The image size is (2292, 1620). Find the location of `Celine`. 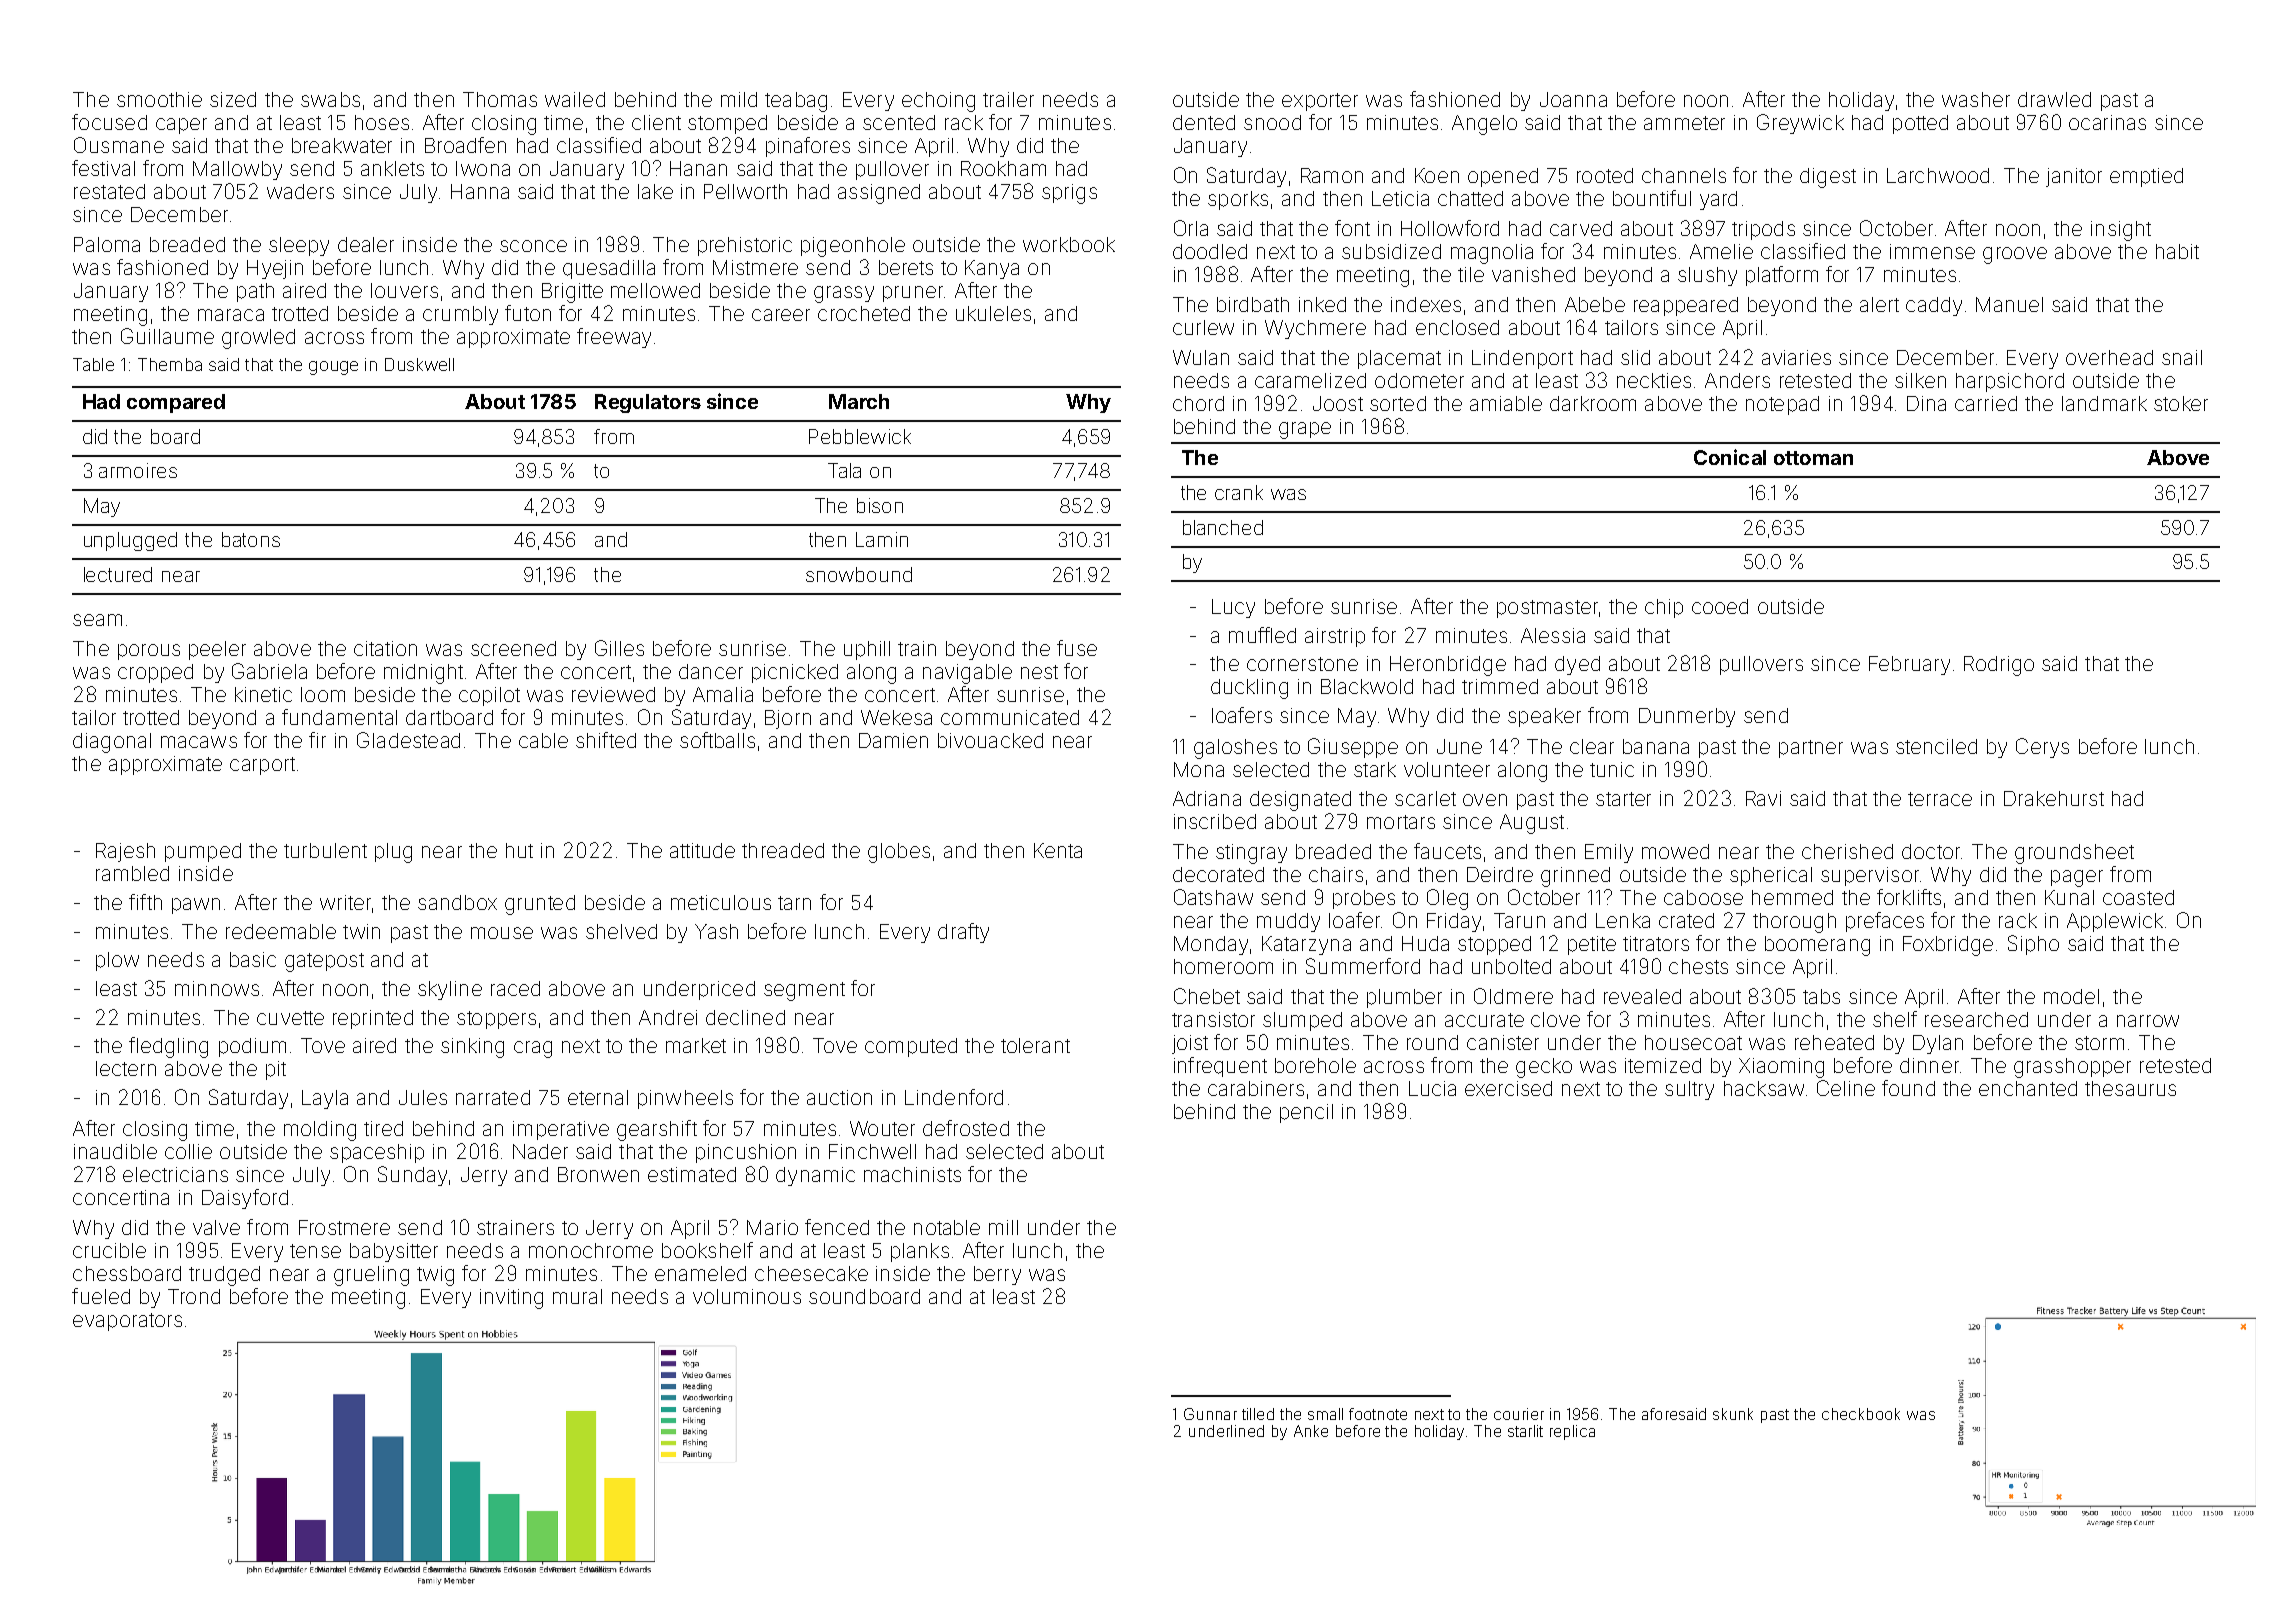

Celine is located at coordinates (1846, 1088).
